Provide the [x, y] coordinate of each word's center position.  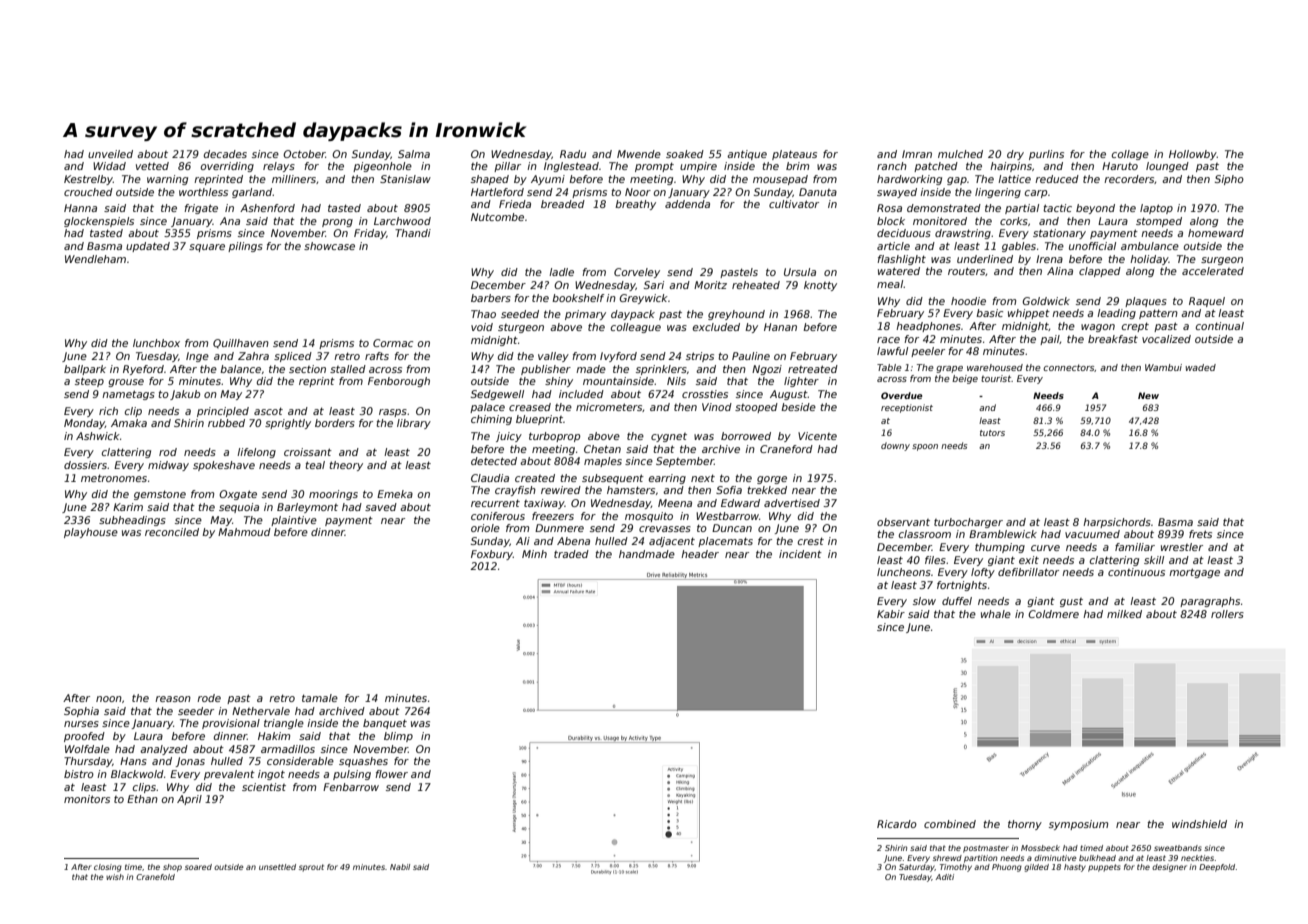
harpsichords [1117, 523]
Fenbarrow [351, 787]
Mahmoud [244, 532]
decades [225, 154]
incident [800, 554]
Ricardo [897, 824]
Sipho [1229, 180]
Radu [573, 154]
